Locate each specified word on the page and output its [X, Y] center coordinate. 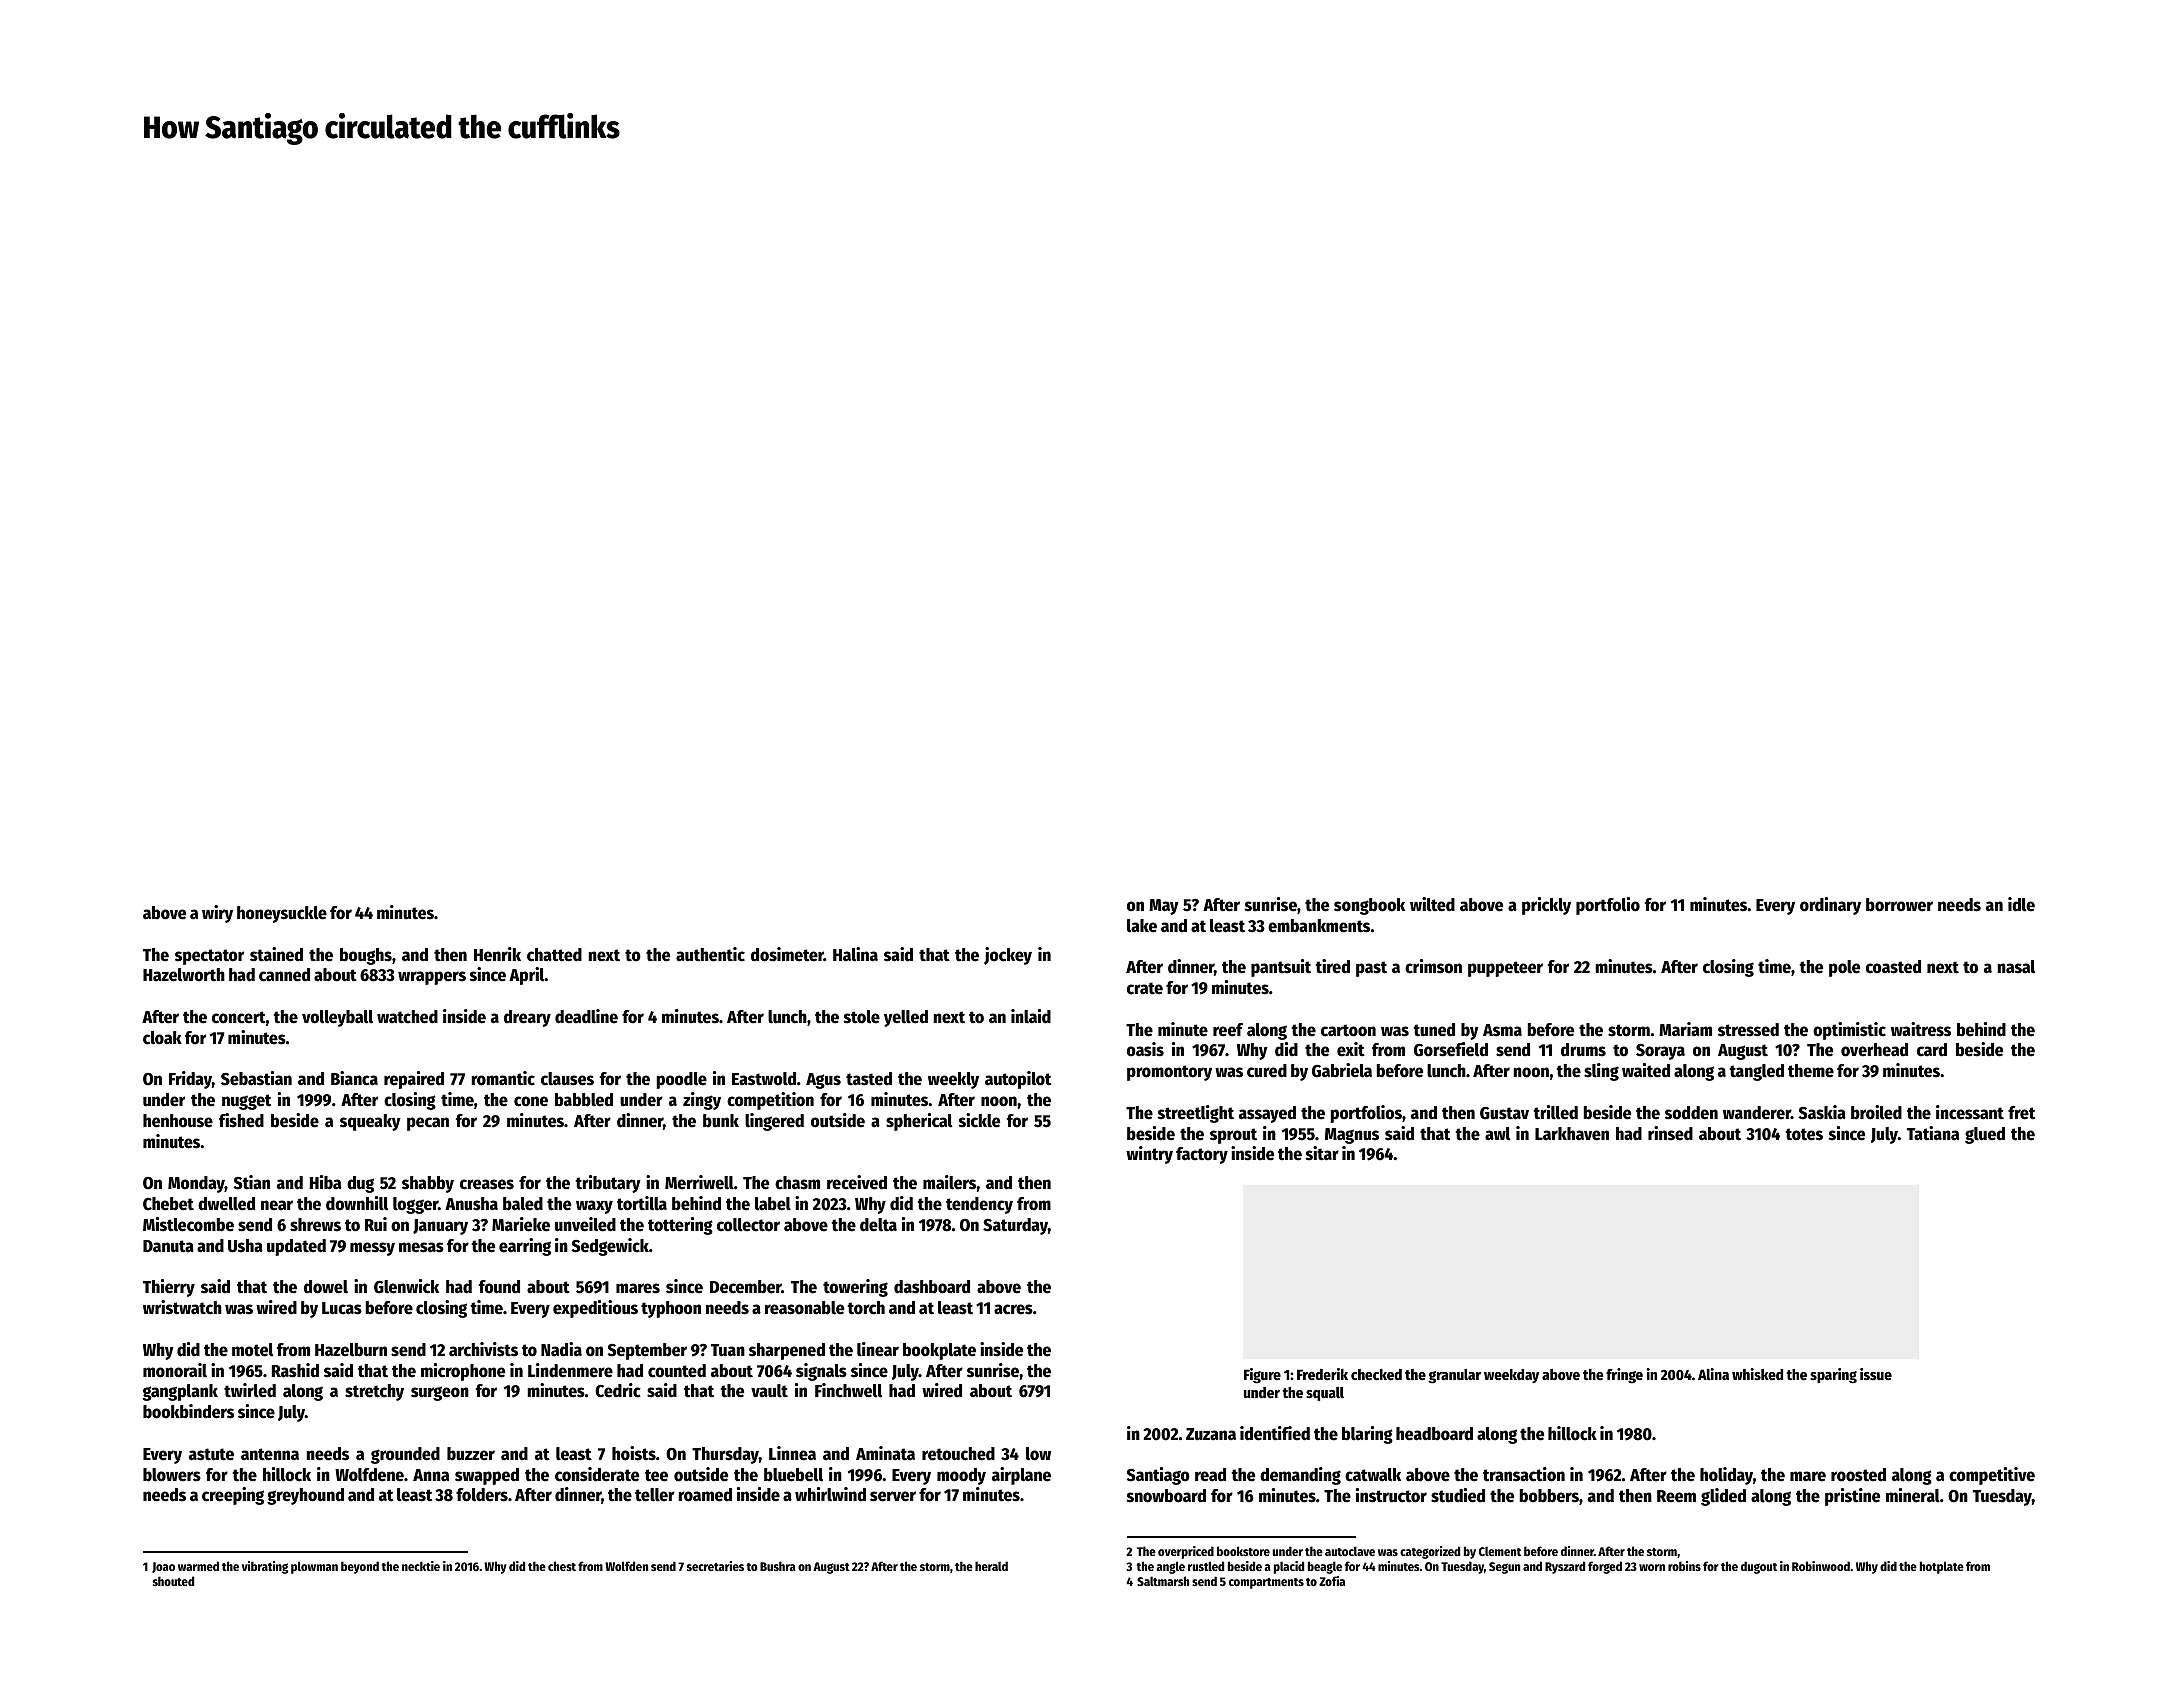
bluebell [793, 1475]
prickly [1546, 906]
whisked [1757, 1374]
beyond [360, 1567]
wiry [217, 914]
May [1164, 907]
